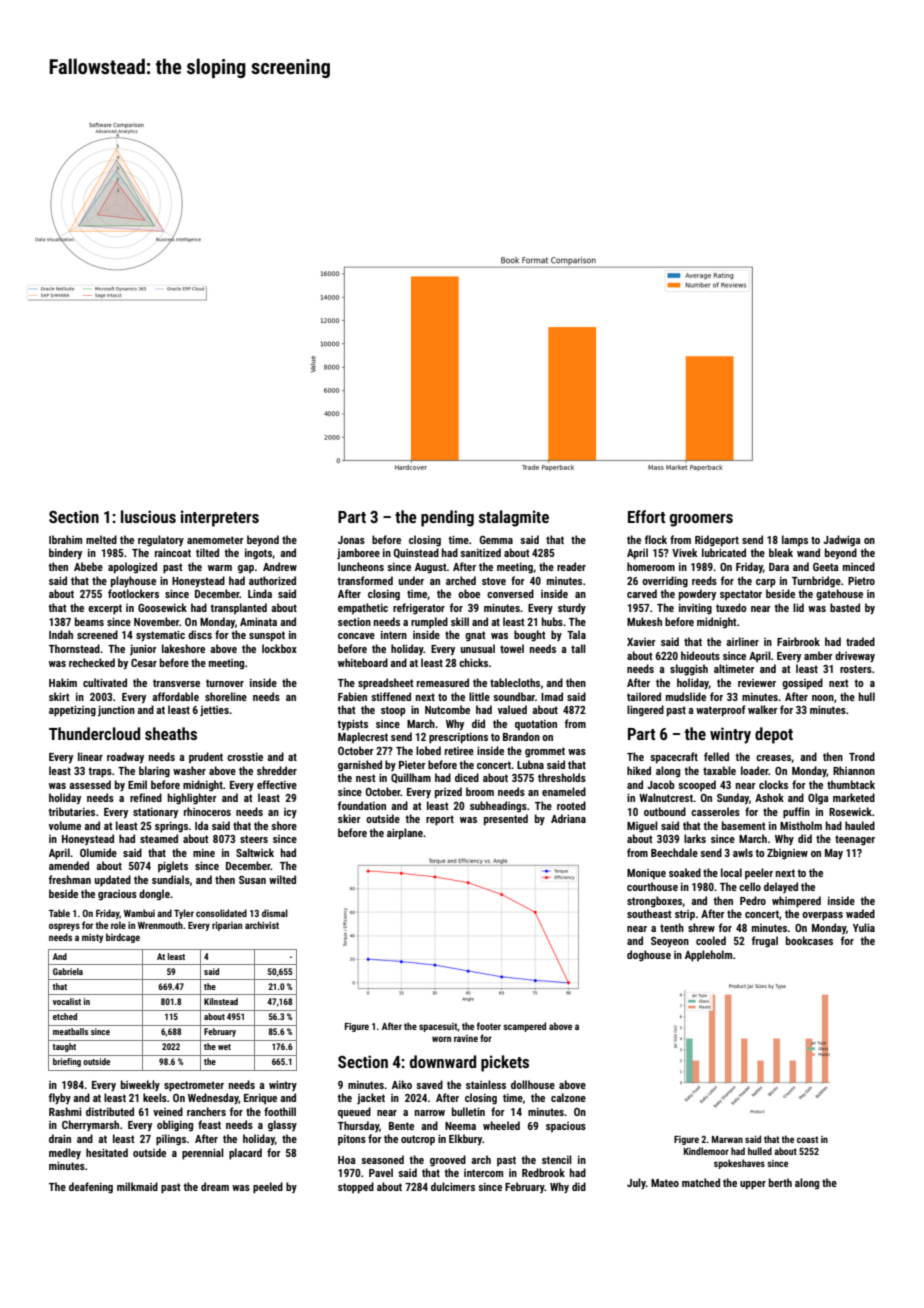 The image size is (924, 1308). What do you see at coordinates (443, 1061) in the document?
I see `downward` at bounding box center [443, 1061].
